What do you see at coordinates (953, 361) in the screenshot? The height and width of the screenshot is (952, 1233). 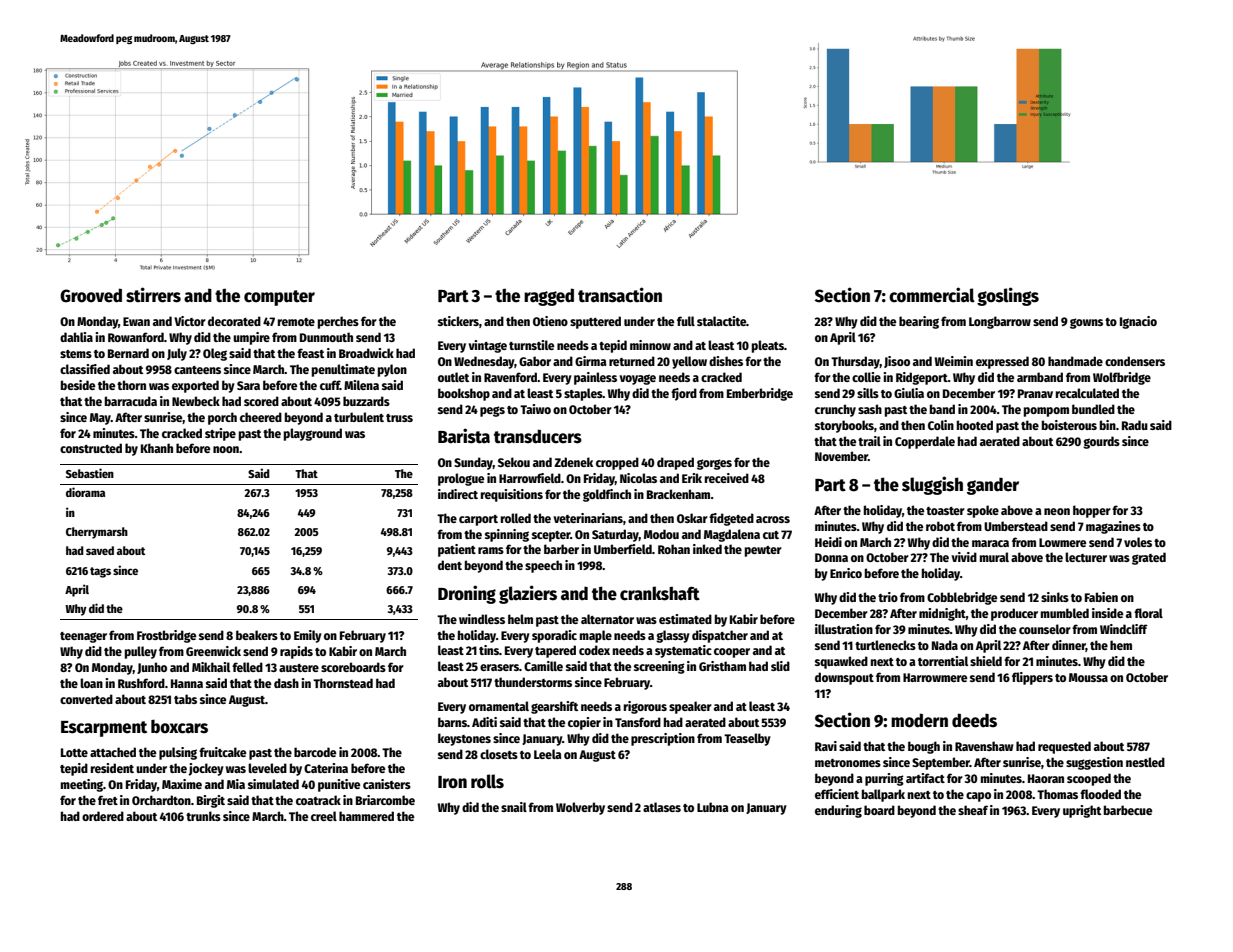 I see `Weimin` at bounding box center [953, 361].
